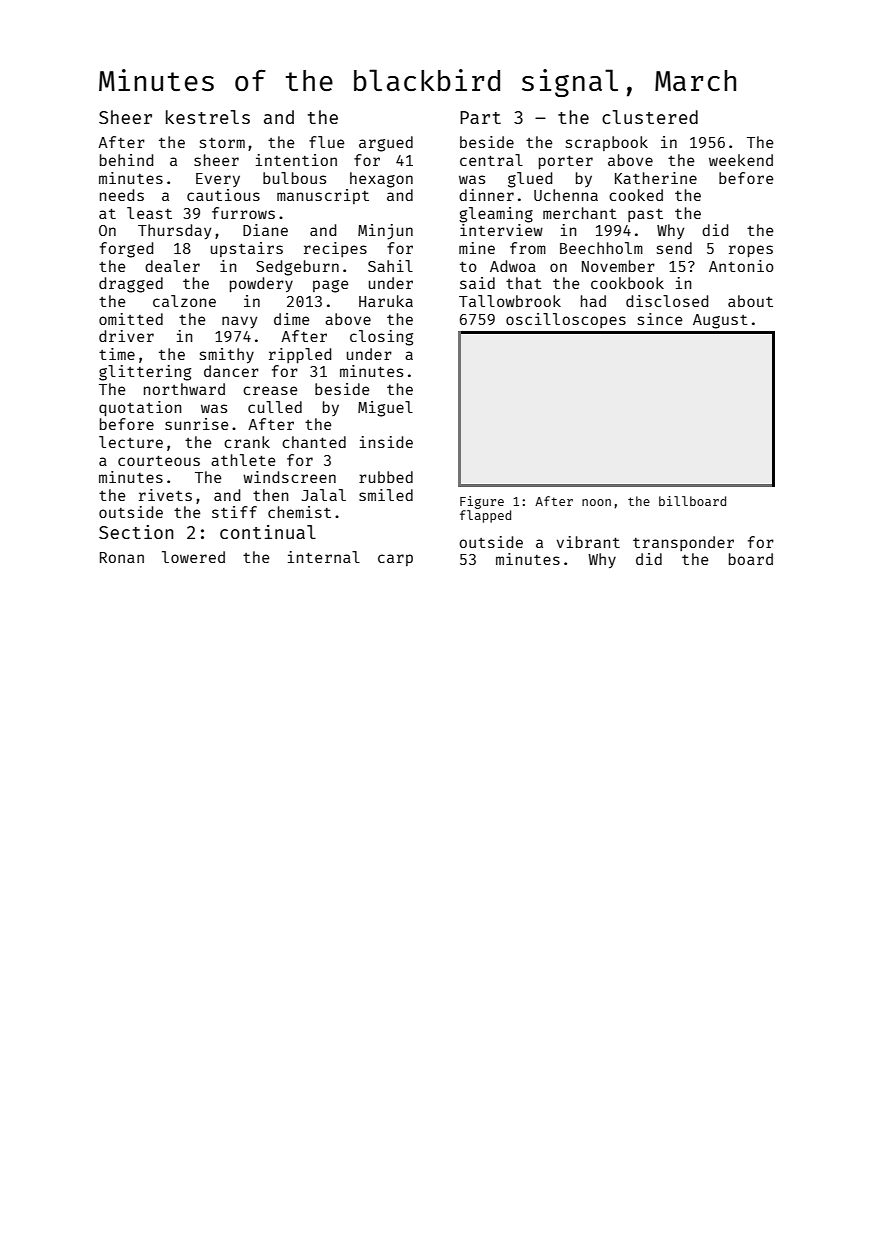 The width and height of the document is (873, 1238). Describe the element at coordinates (381, 338) in the document. I see `closing` at that location.
